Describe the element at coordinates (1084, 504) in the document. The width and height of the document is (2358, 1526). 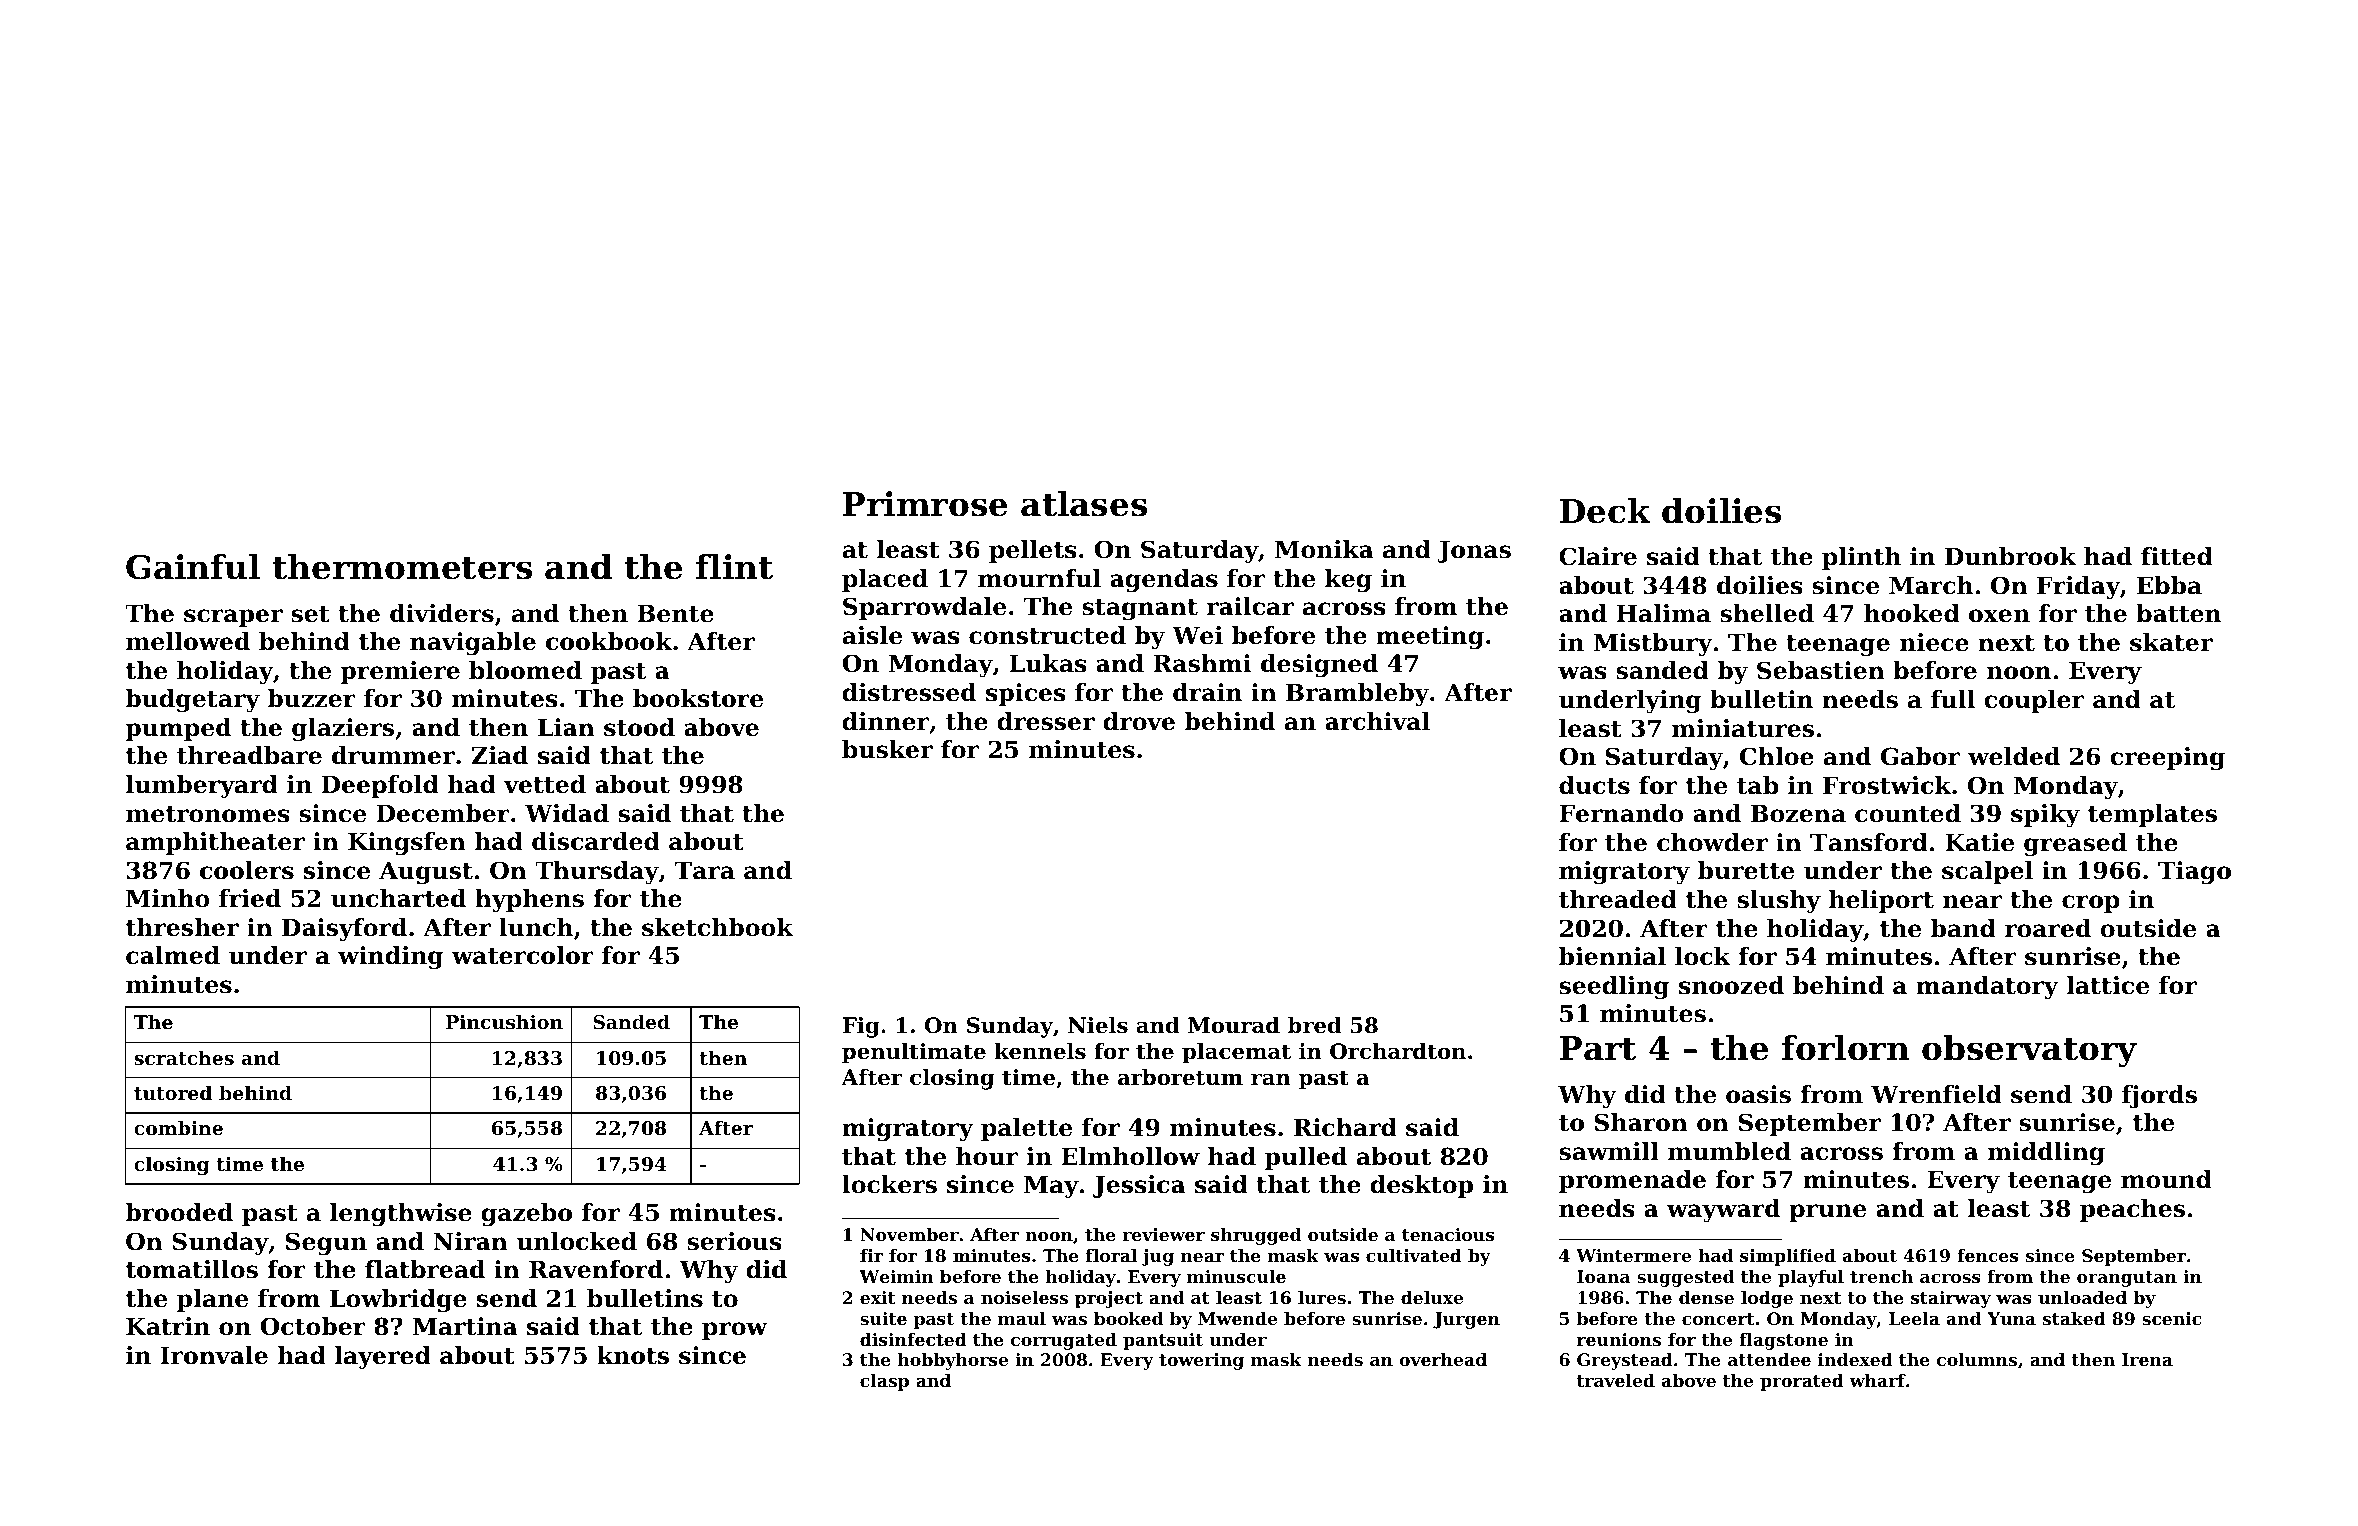
I see `atlases` at that location.
